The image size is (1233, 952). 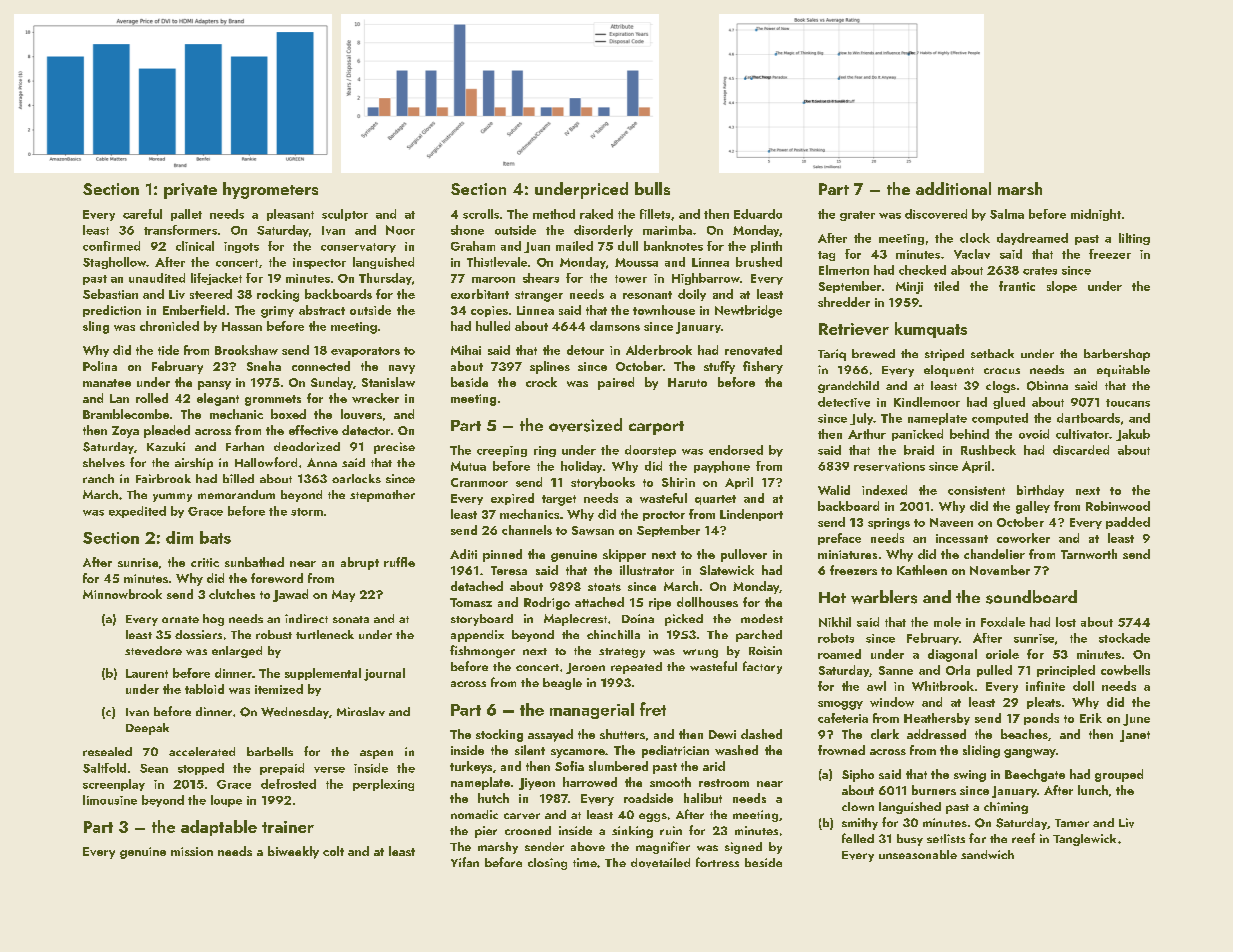 What do you see at coordinates (962, 538) in the page?
I see `incessant` at bounding box center [962, 538].
